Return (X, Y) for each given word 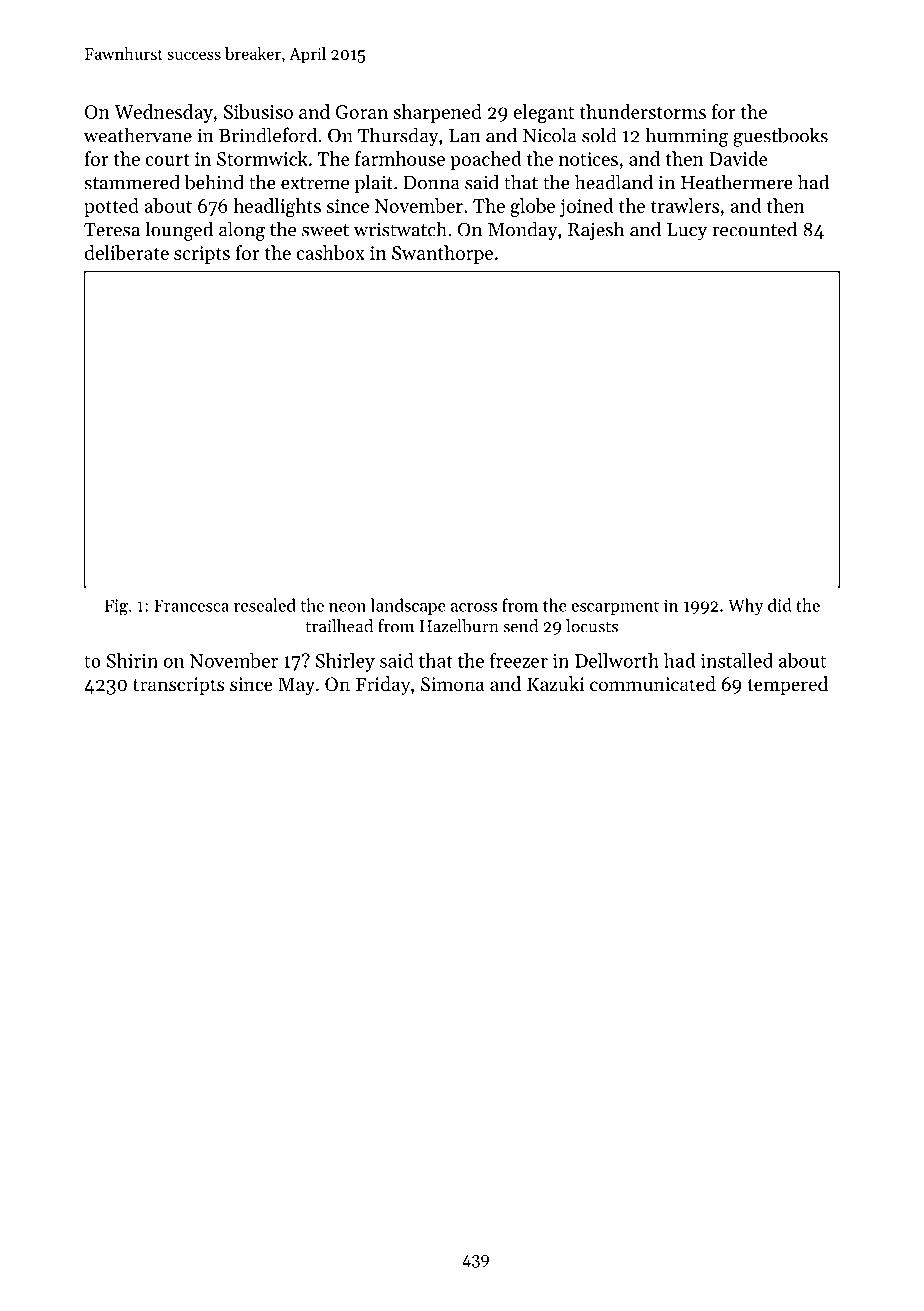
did (780, 605)
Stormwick (262, 158)
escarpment (615, 608)
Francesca (191, 605)
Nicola (550, 135)
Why (746, 606)
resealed (265, 605)
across (474, 607)
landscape (408, 606)
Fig (116, 607)
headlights (277, 207)
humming (686, 137)
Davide (738, 158)
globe (532, 207)
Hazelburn (459, 626)
